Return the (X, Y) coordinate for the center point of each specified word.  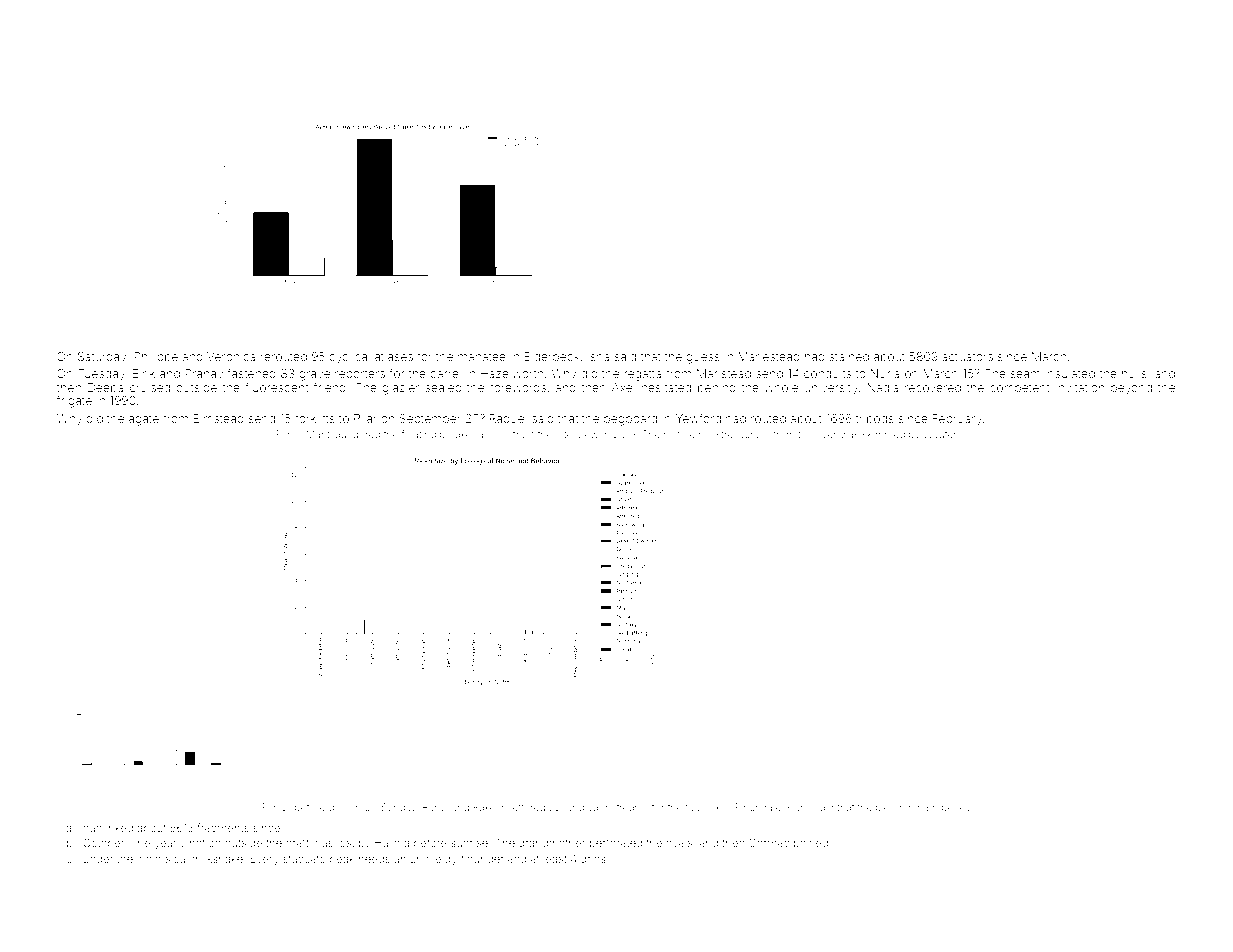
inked (119, 828)
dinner (343, 807)
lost (345, 843)
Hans (800, 807)
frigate (74, 401)
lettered (528, 807)
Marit (318, 434)
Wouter (940, 434)
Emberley (949, 808)
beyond (1131, 389)
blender (893, 807)
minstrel (717, 434)
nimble (679, 434)
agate (144, 420)
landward (586, 807)
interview (577, 434)
